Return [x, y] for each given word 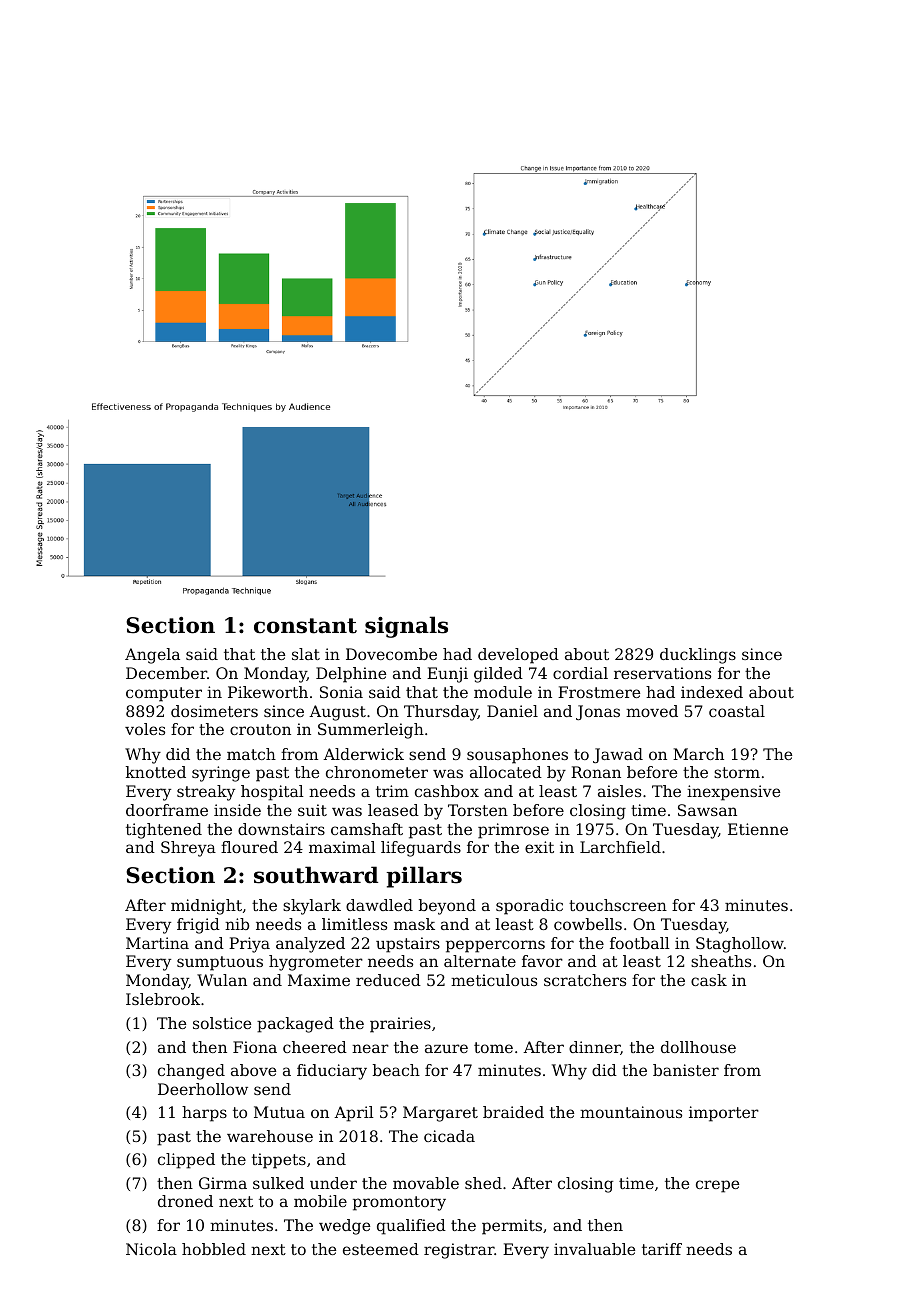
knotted [156, 772]
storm [737, 772]
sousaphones [517, 756]
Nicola [151, 1249]
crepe [717, 1186]
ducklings [698, 656]
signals [406, 627]
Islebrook [163, 999]
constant [305, 626]
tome [493, 1047]
